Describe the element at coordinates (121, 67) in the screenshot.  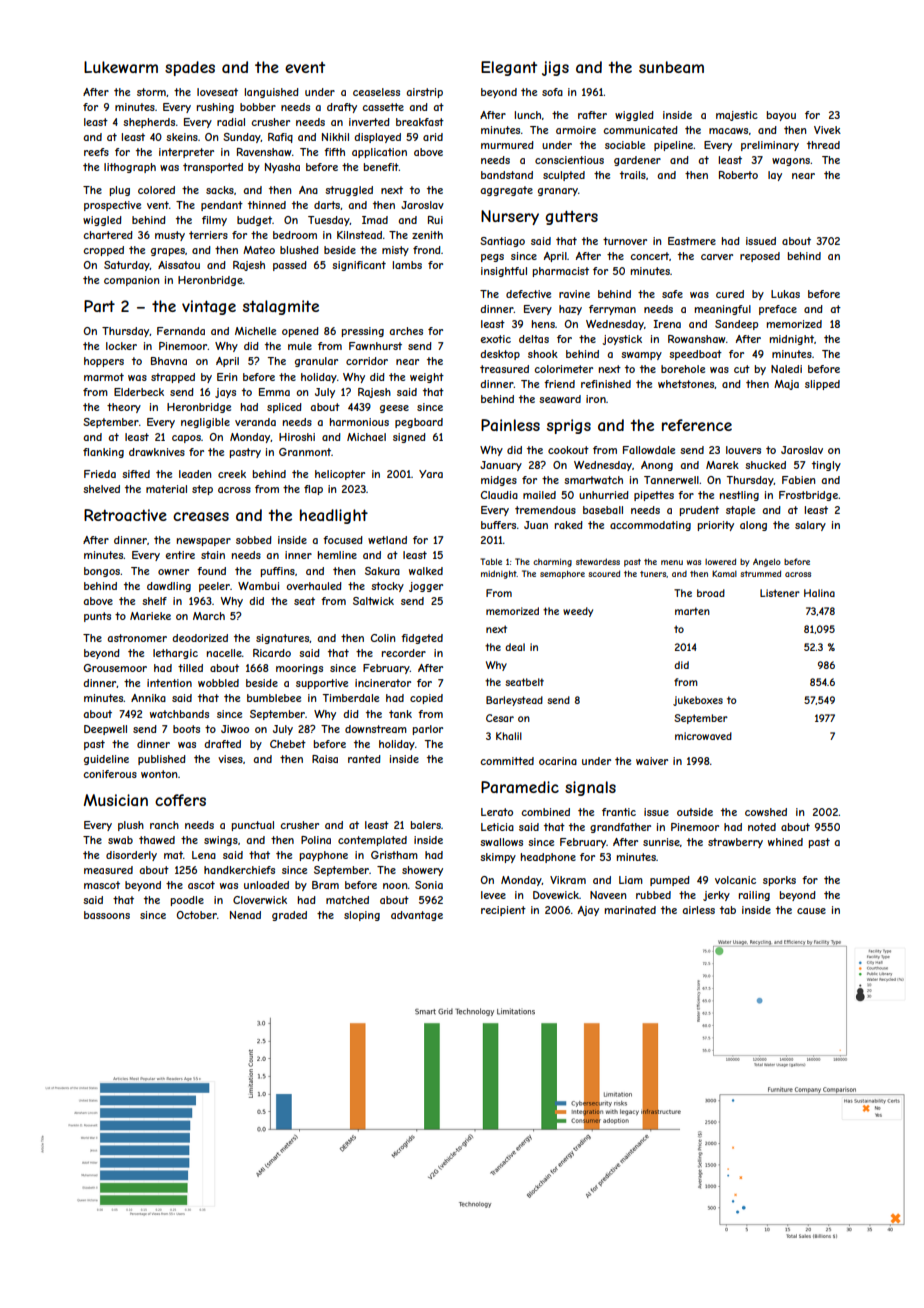
I see `Lukewarm` at that location.
